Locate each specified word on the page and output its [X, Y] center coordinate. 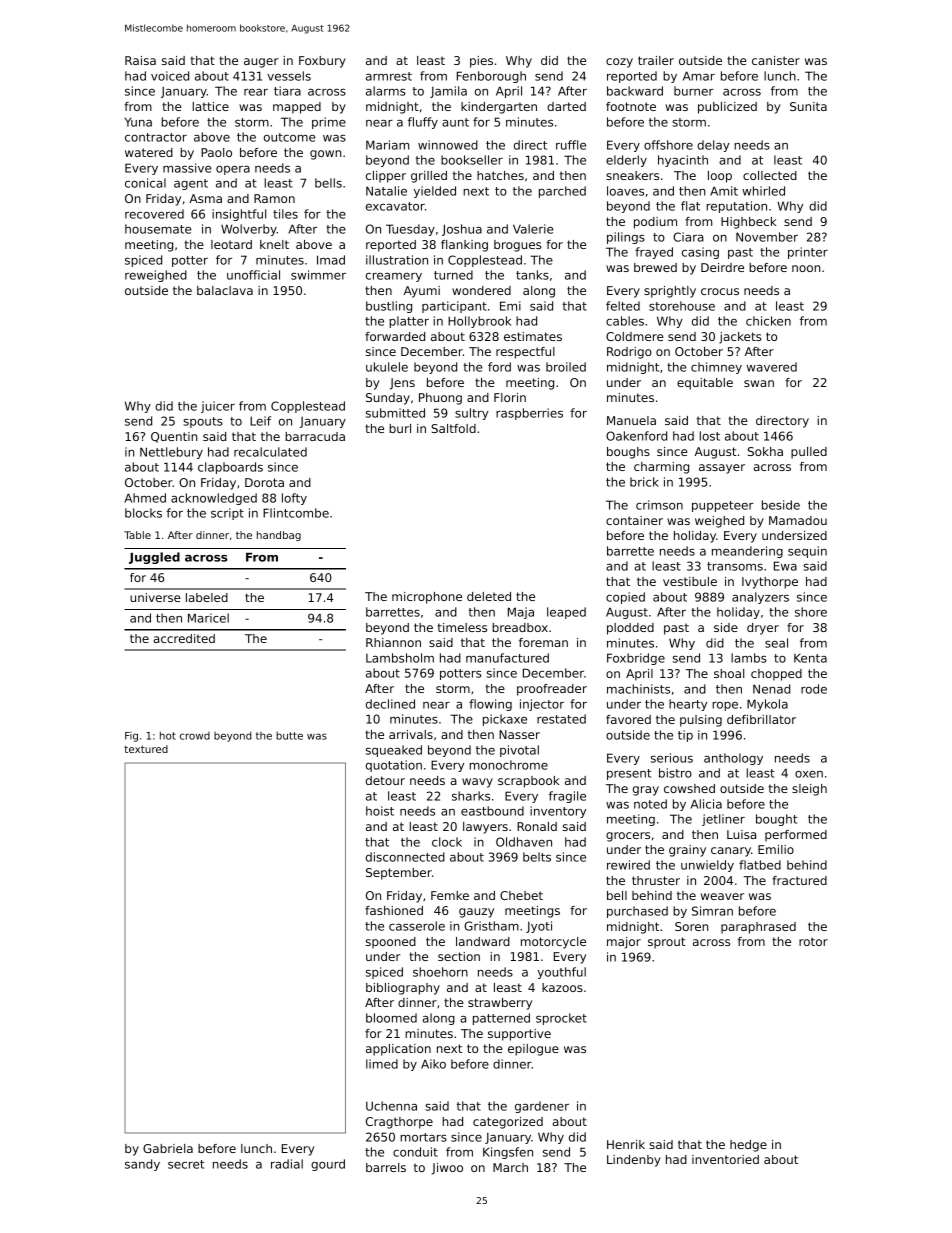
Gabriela [168, 1148]
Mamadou [798, 520]
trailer [656, 60]
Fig [131, 737]
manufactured [507, 658]
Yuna [138, 122]
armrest [389, 76]
